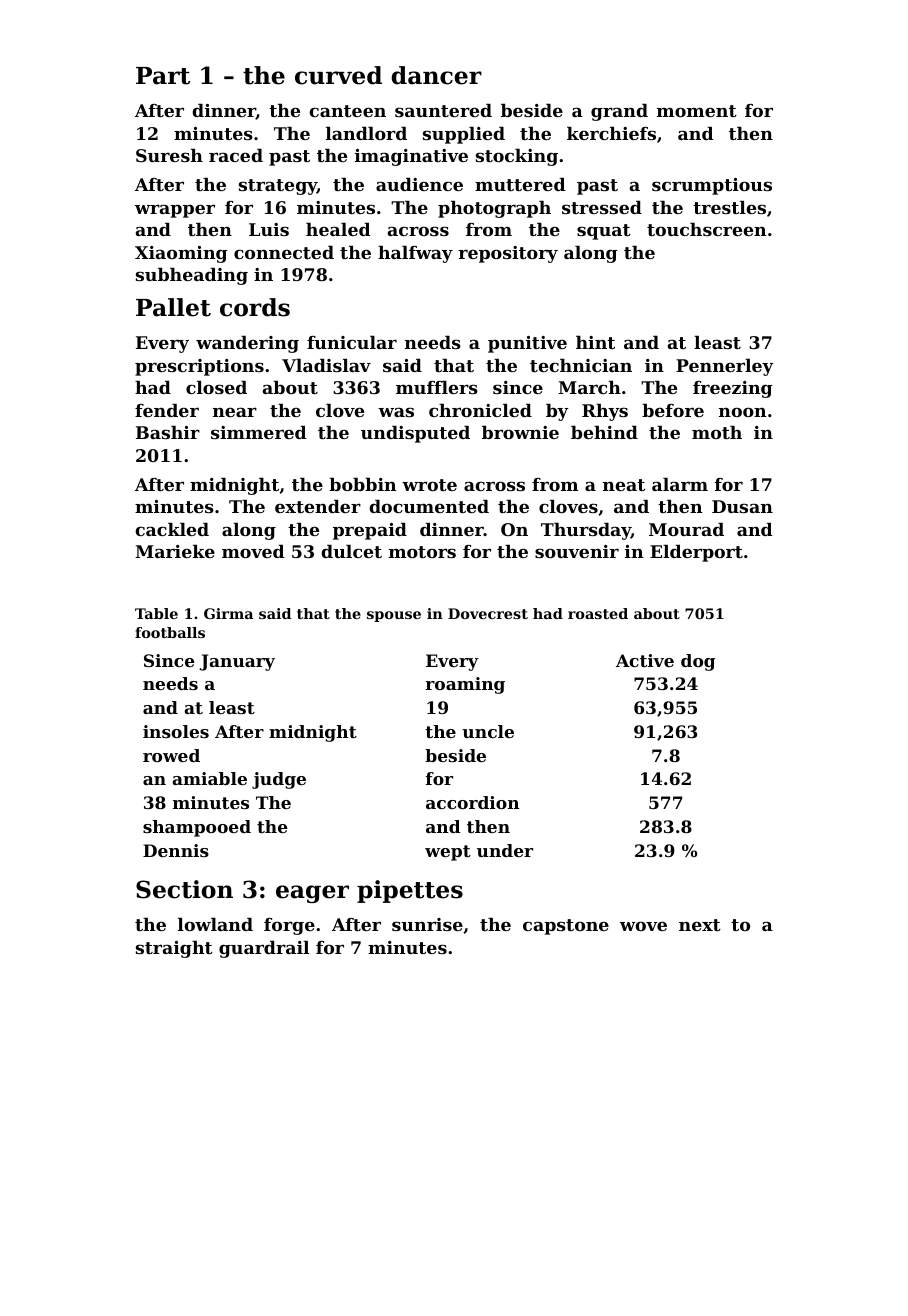 The image size is (908, 1316). Describe the element at coordinates (698, 662) in the screenshot. I see `dog` at that location.
